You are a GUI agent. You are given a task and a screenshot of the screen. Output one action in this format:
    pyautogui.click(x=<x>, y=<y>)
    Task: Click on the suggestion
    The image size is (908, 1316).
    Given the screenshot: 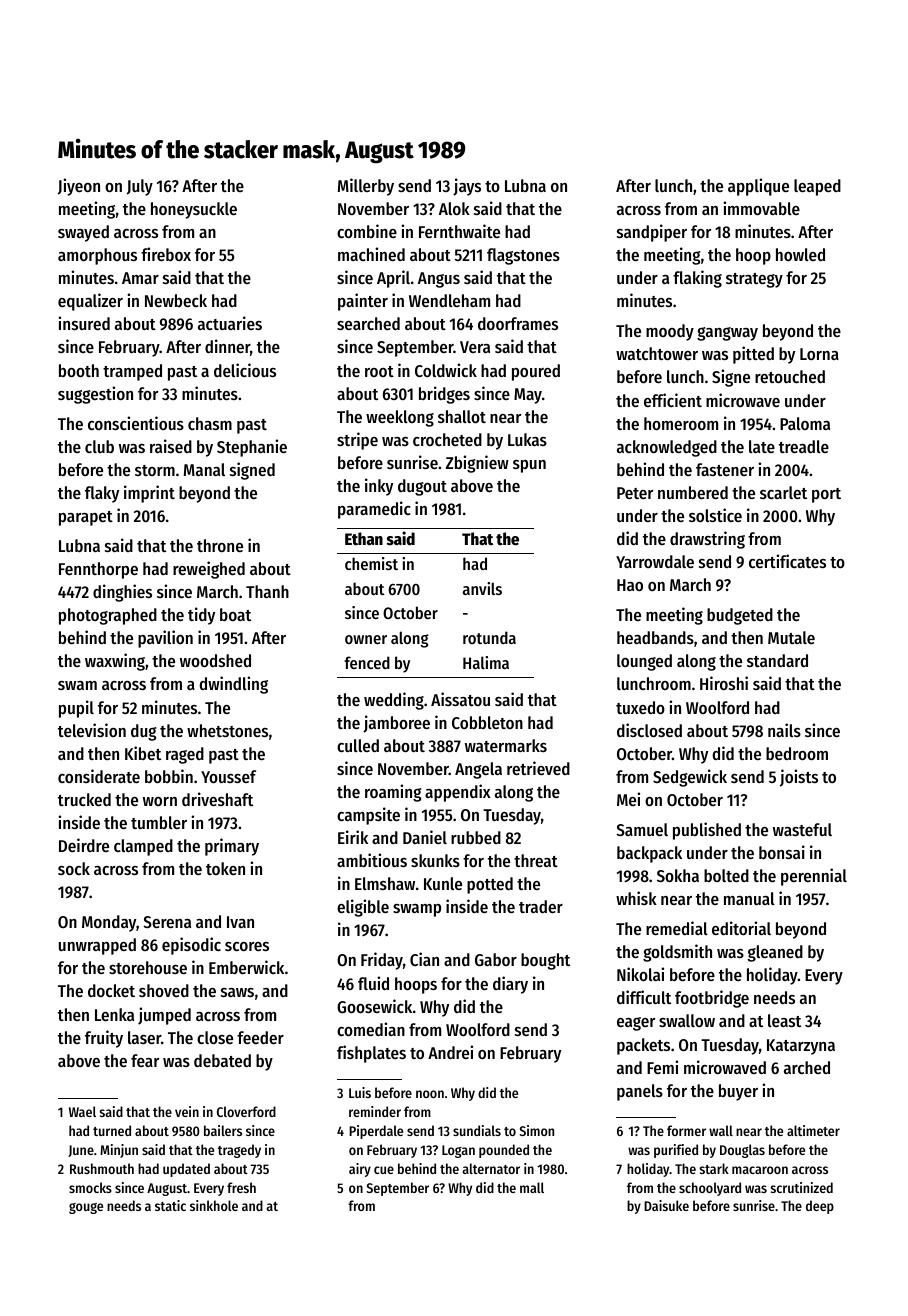 What is the action you would take?
    pyautogui.click(x=95, y=395)
